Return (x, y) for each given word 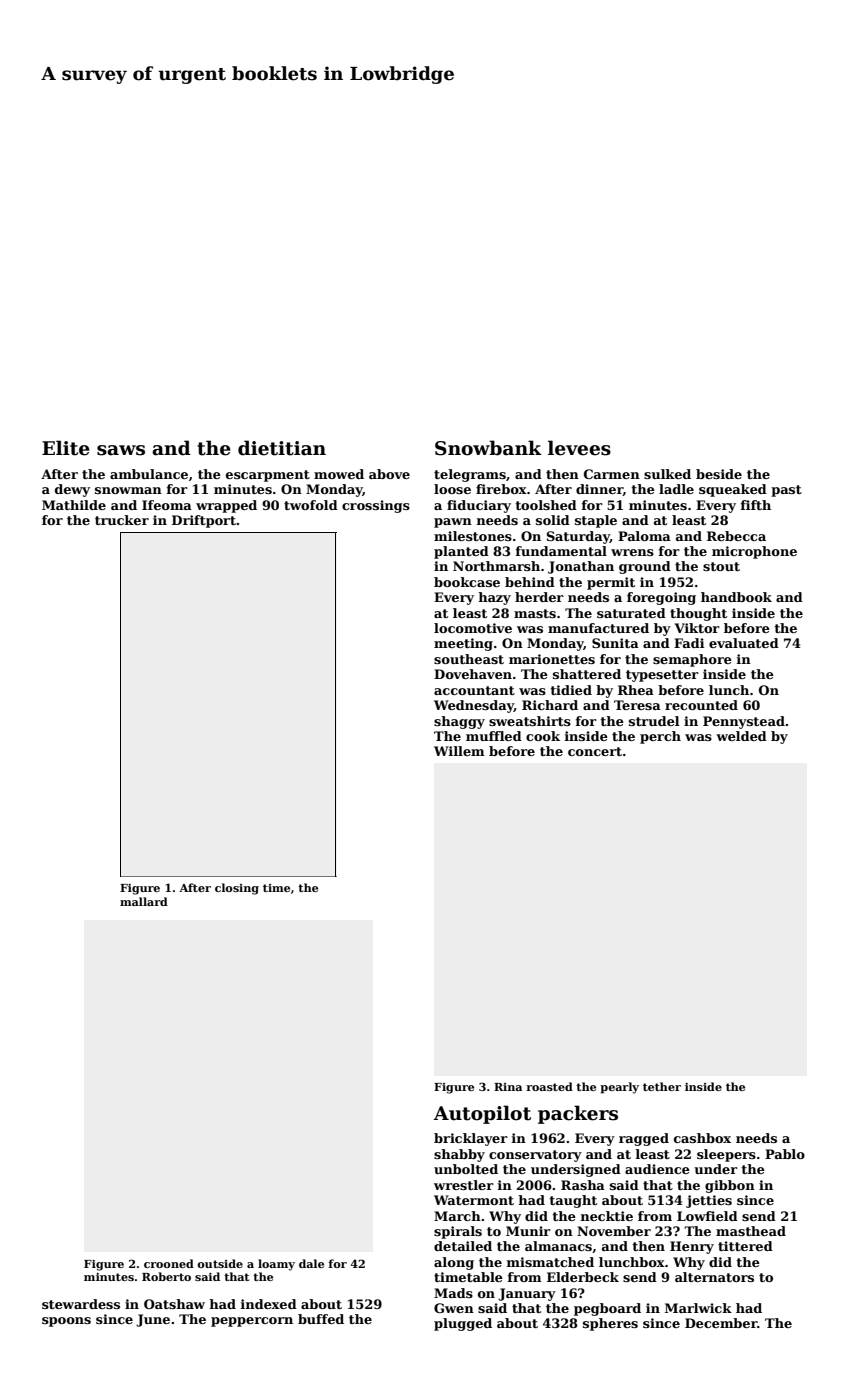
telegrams (470, 475)
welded (741, 736)
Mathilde (74, 505)
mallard (144, 901)
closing (237, 889)
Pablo (785, 1154)
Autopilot (482, 1114)
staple (596, 521)
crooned (169, 1263)
